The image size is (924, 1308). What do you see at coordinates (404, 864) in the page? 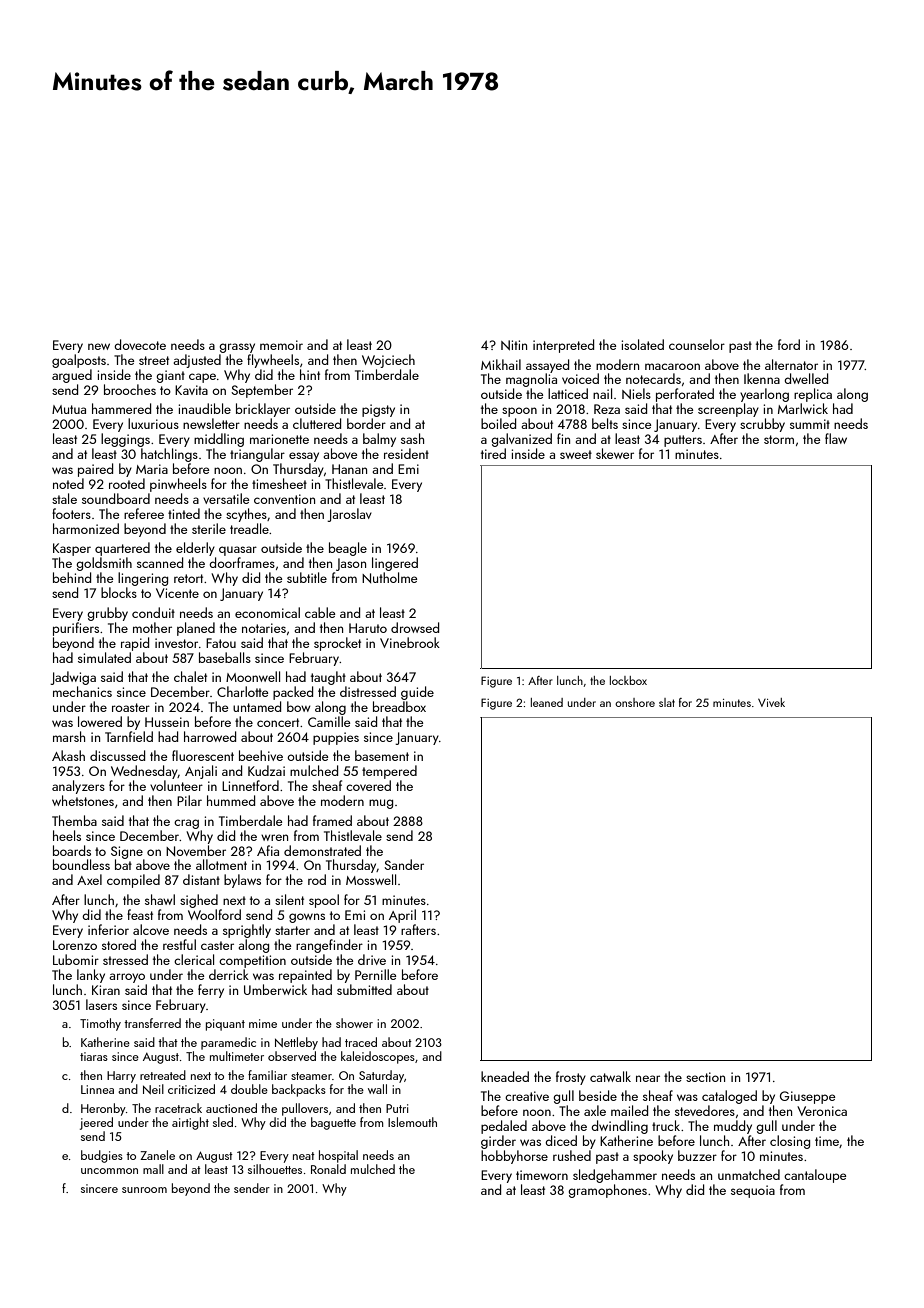
I see `Sander` at bounding box center [404, 864].
